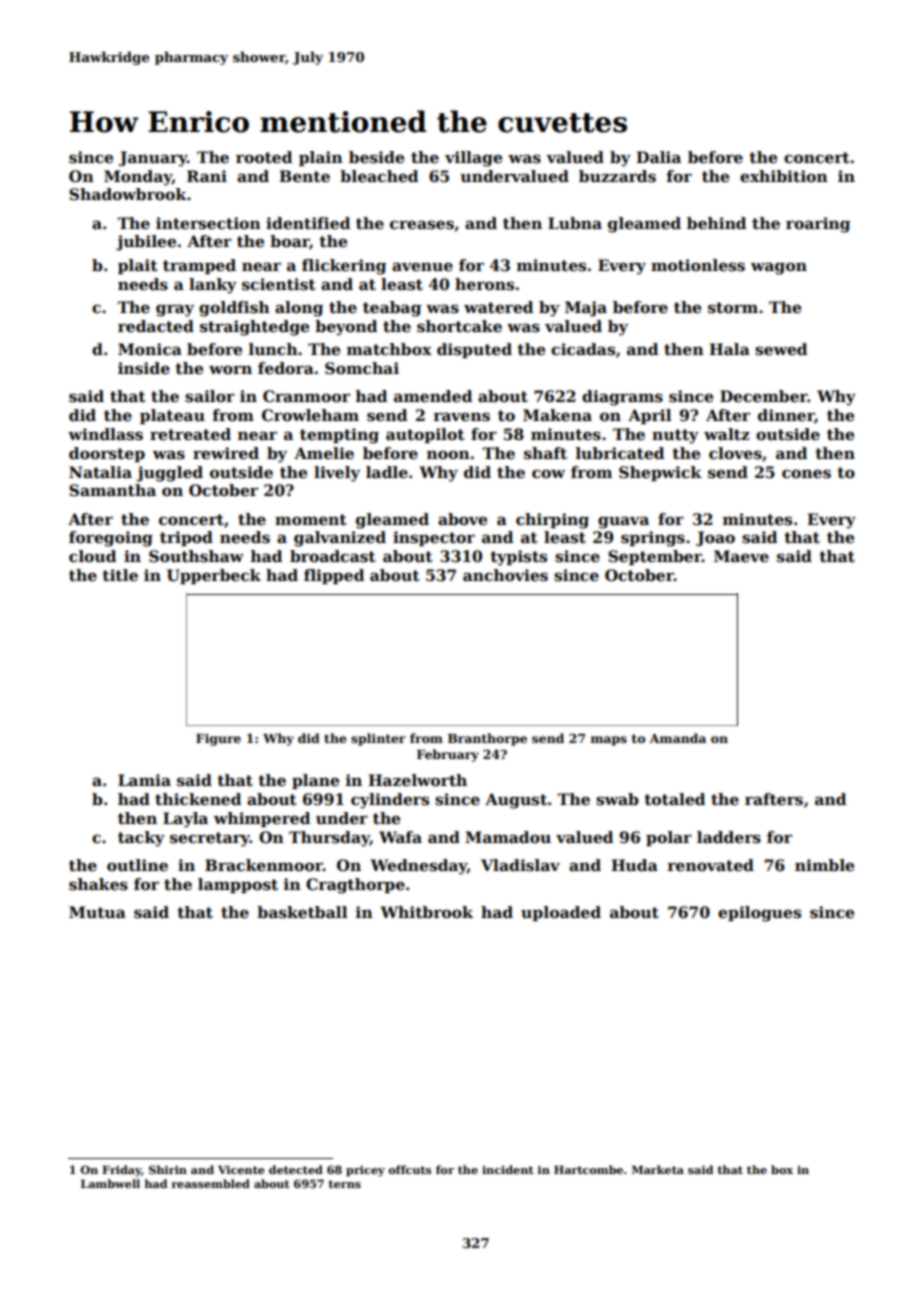 The height and width of the document is (1308, 924). I want to click on Marketa, so click(658, 1169).
